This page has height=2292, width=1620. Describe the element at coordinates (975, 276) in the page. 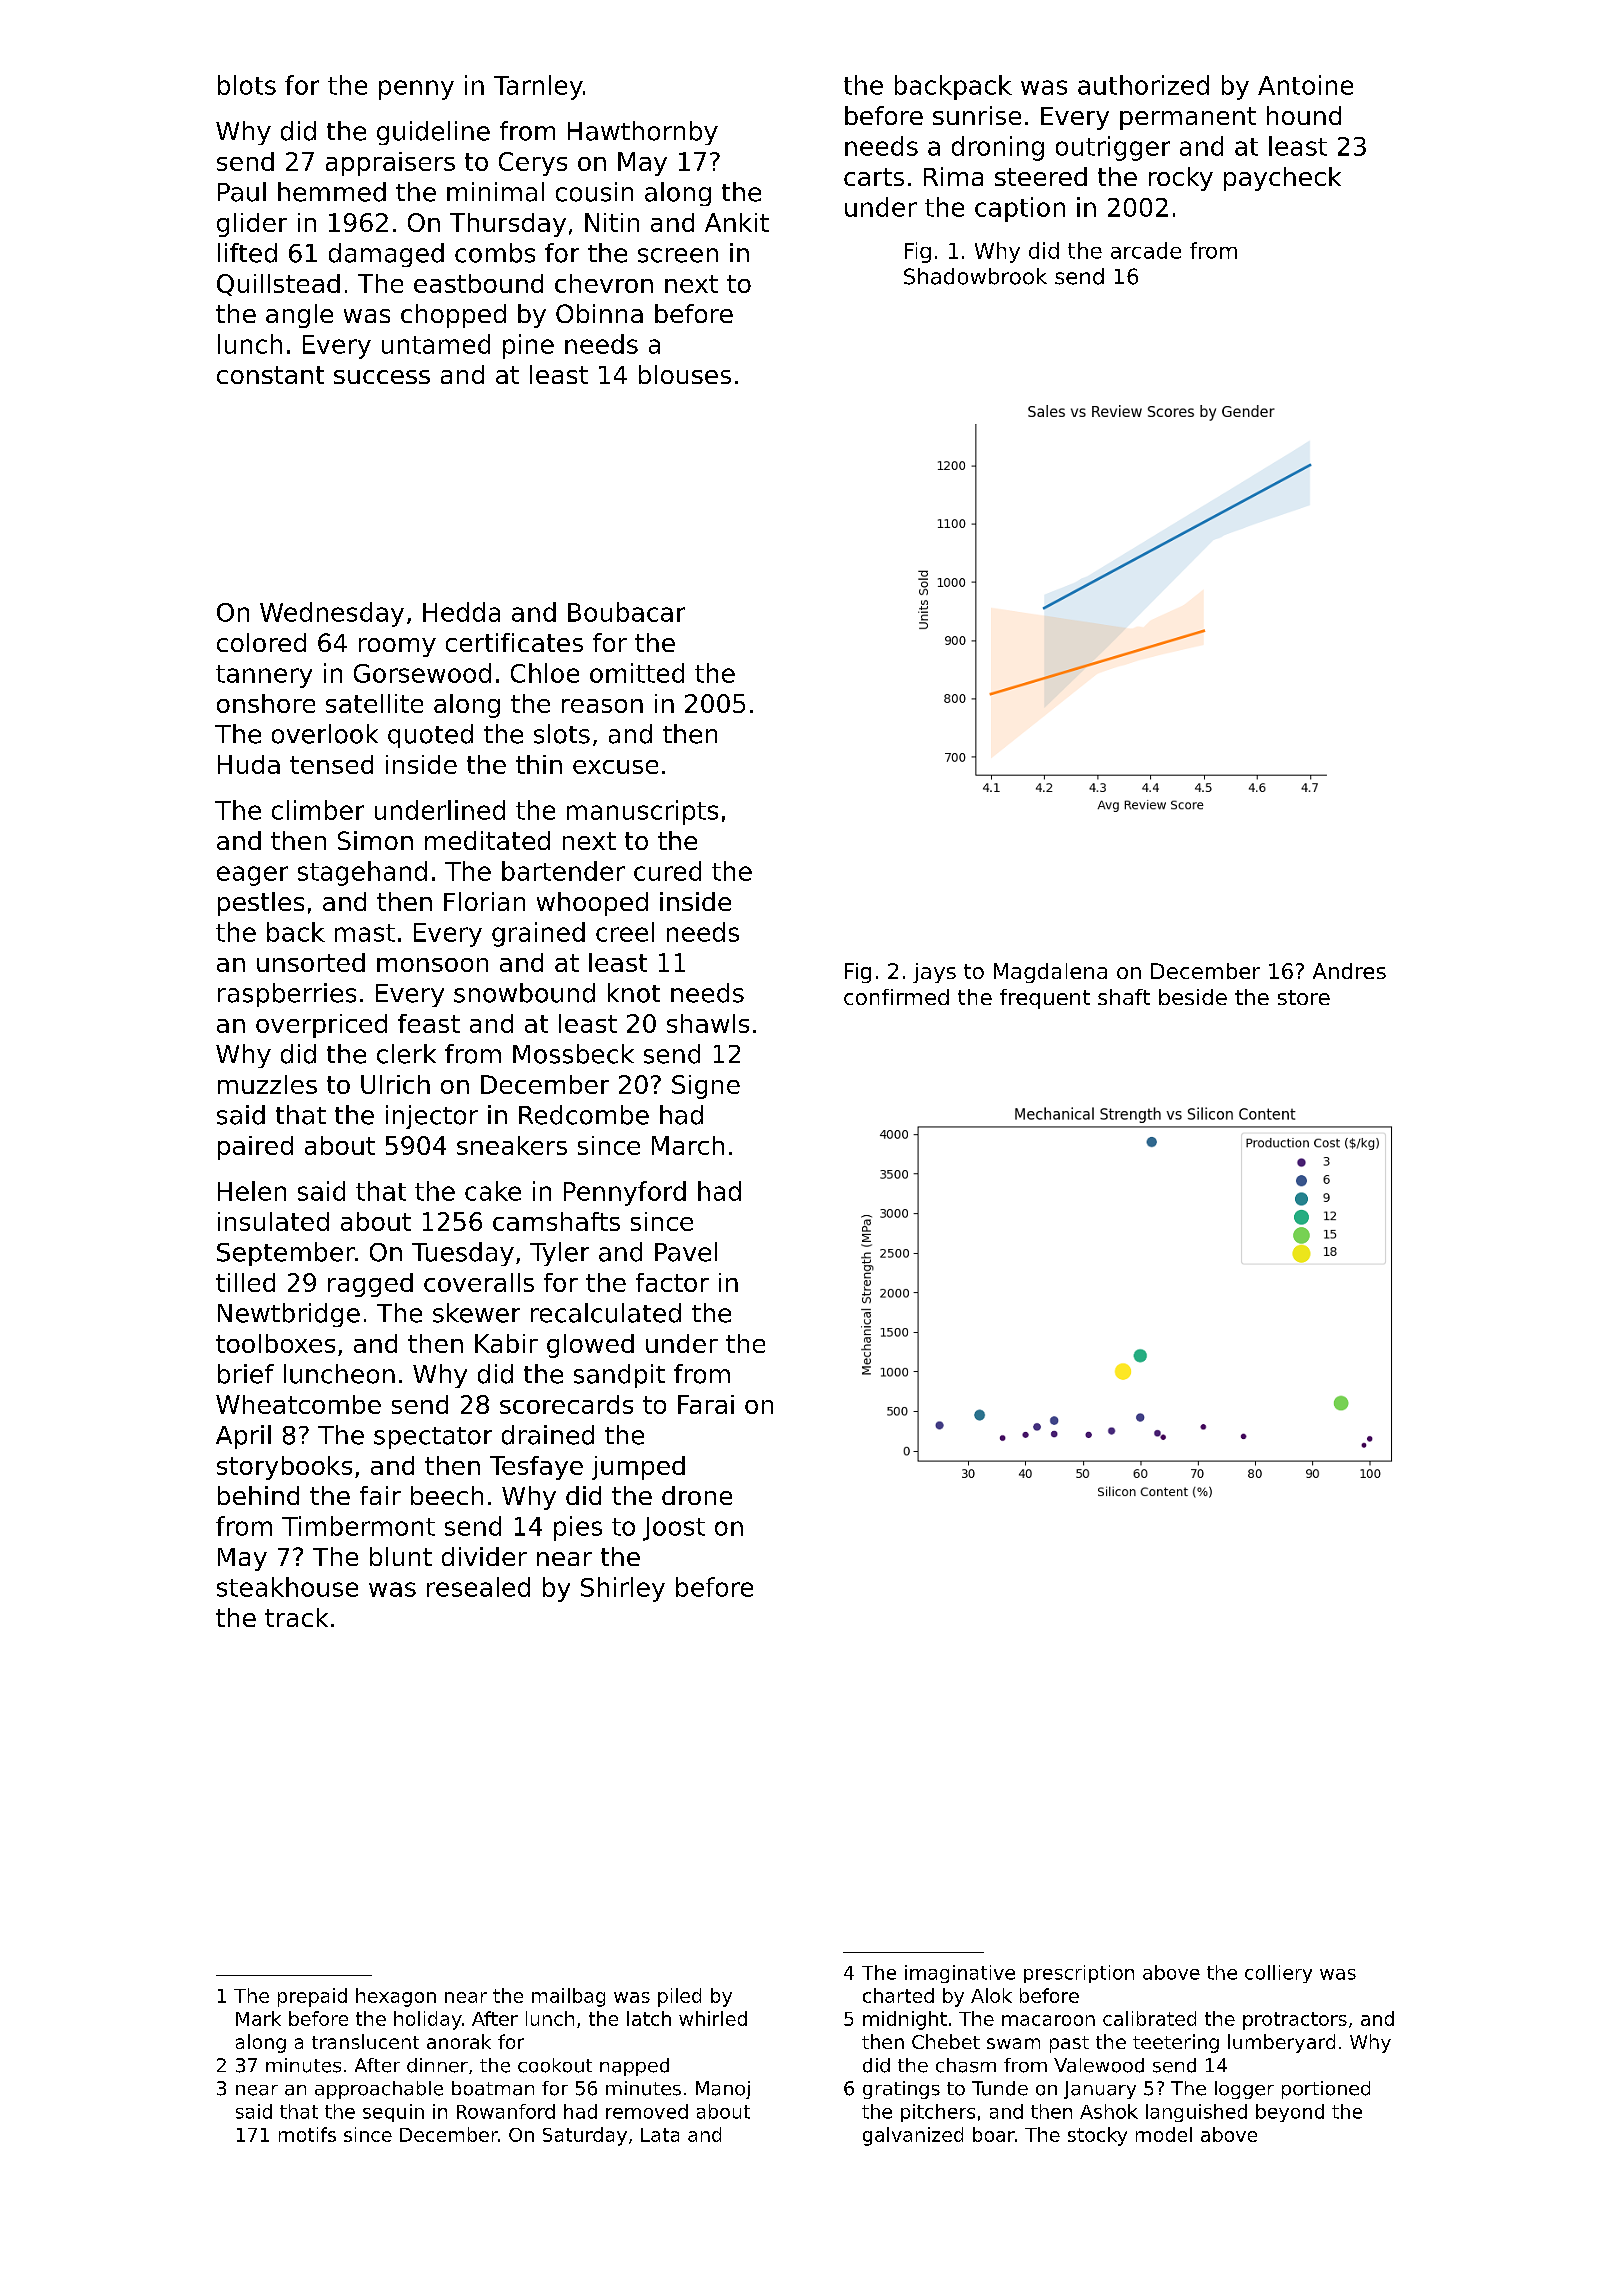

I see `Shadowbrook` at that location.
